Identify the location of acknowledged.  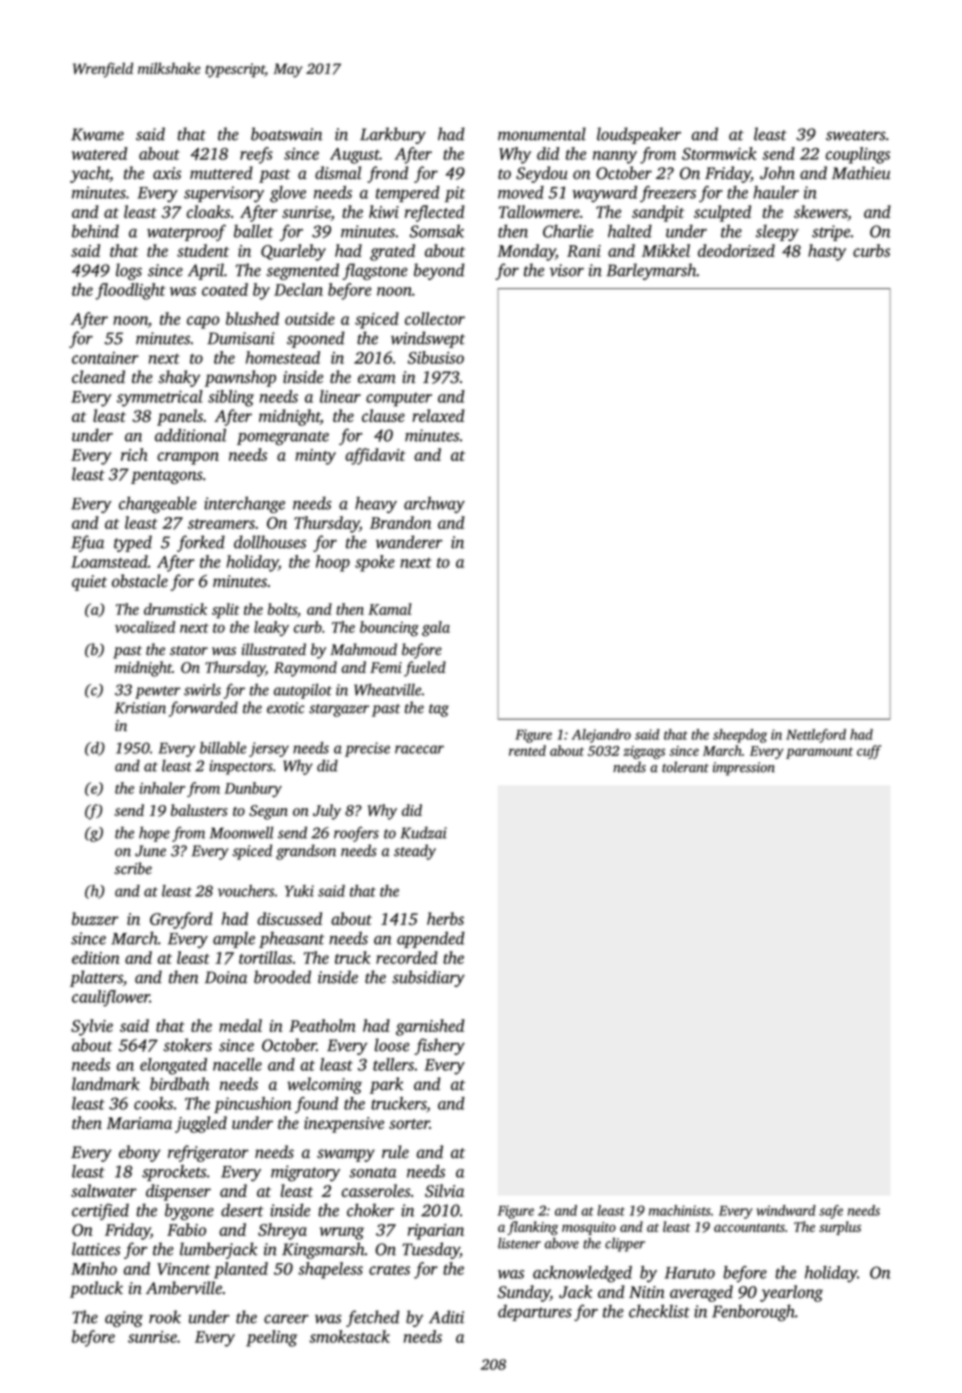
(582, 1274).
